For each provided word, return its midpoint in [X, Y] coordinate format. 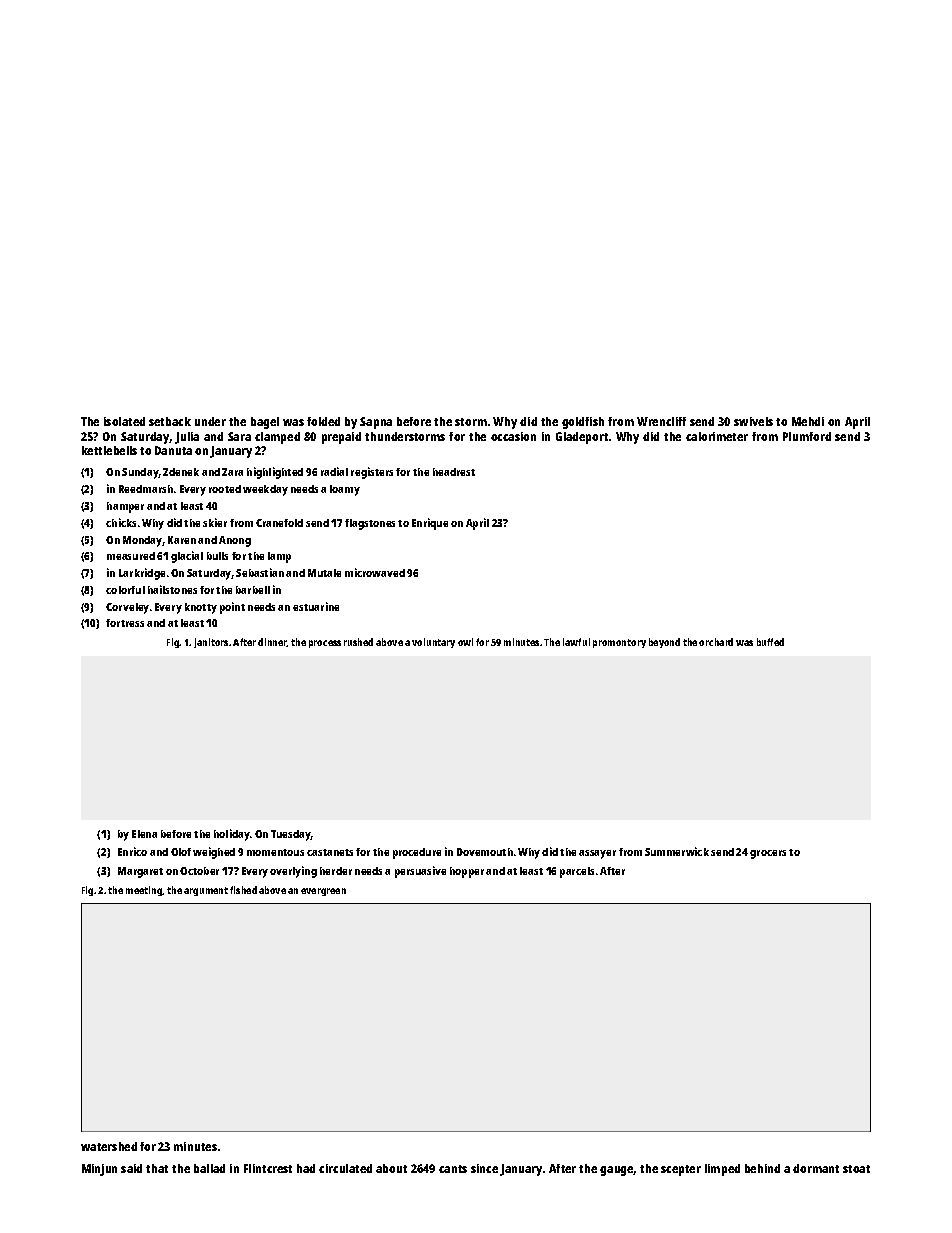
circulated [345, 1168]
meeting [144, 891]
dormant [816, 1168]
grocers [768, 854]
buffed [770, 642]
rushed [358, 642]
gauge [617, 1171]
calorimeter [717, 436]
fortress [125, 623]
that [157, 1168]
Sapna [376, 423]
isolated [124, 421]
